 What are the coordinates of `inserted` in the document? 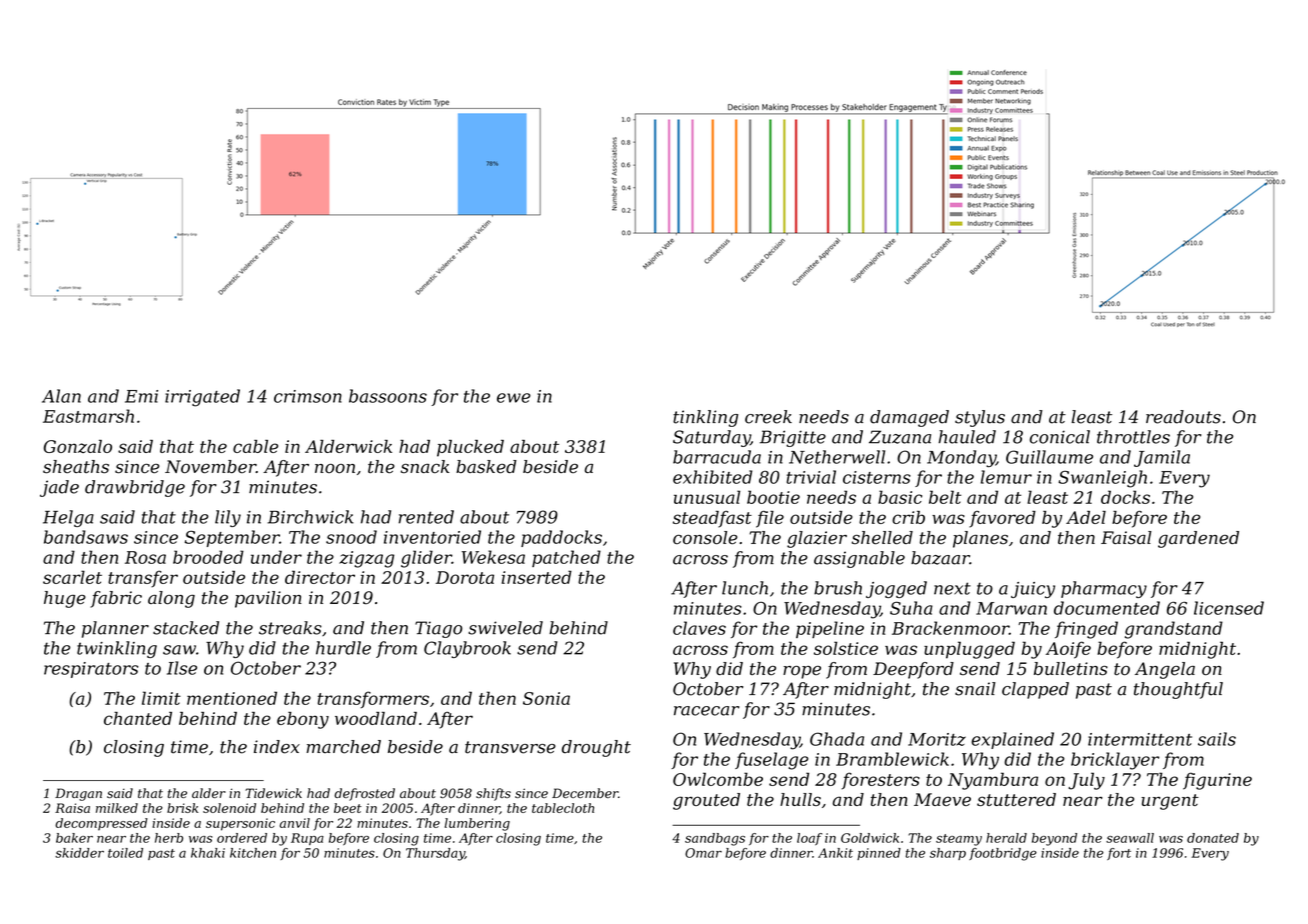 It's located at (537, 577).
